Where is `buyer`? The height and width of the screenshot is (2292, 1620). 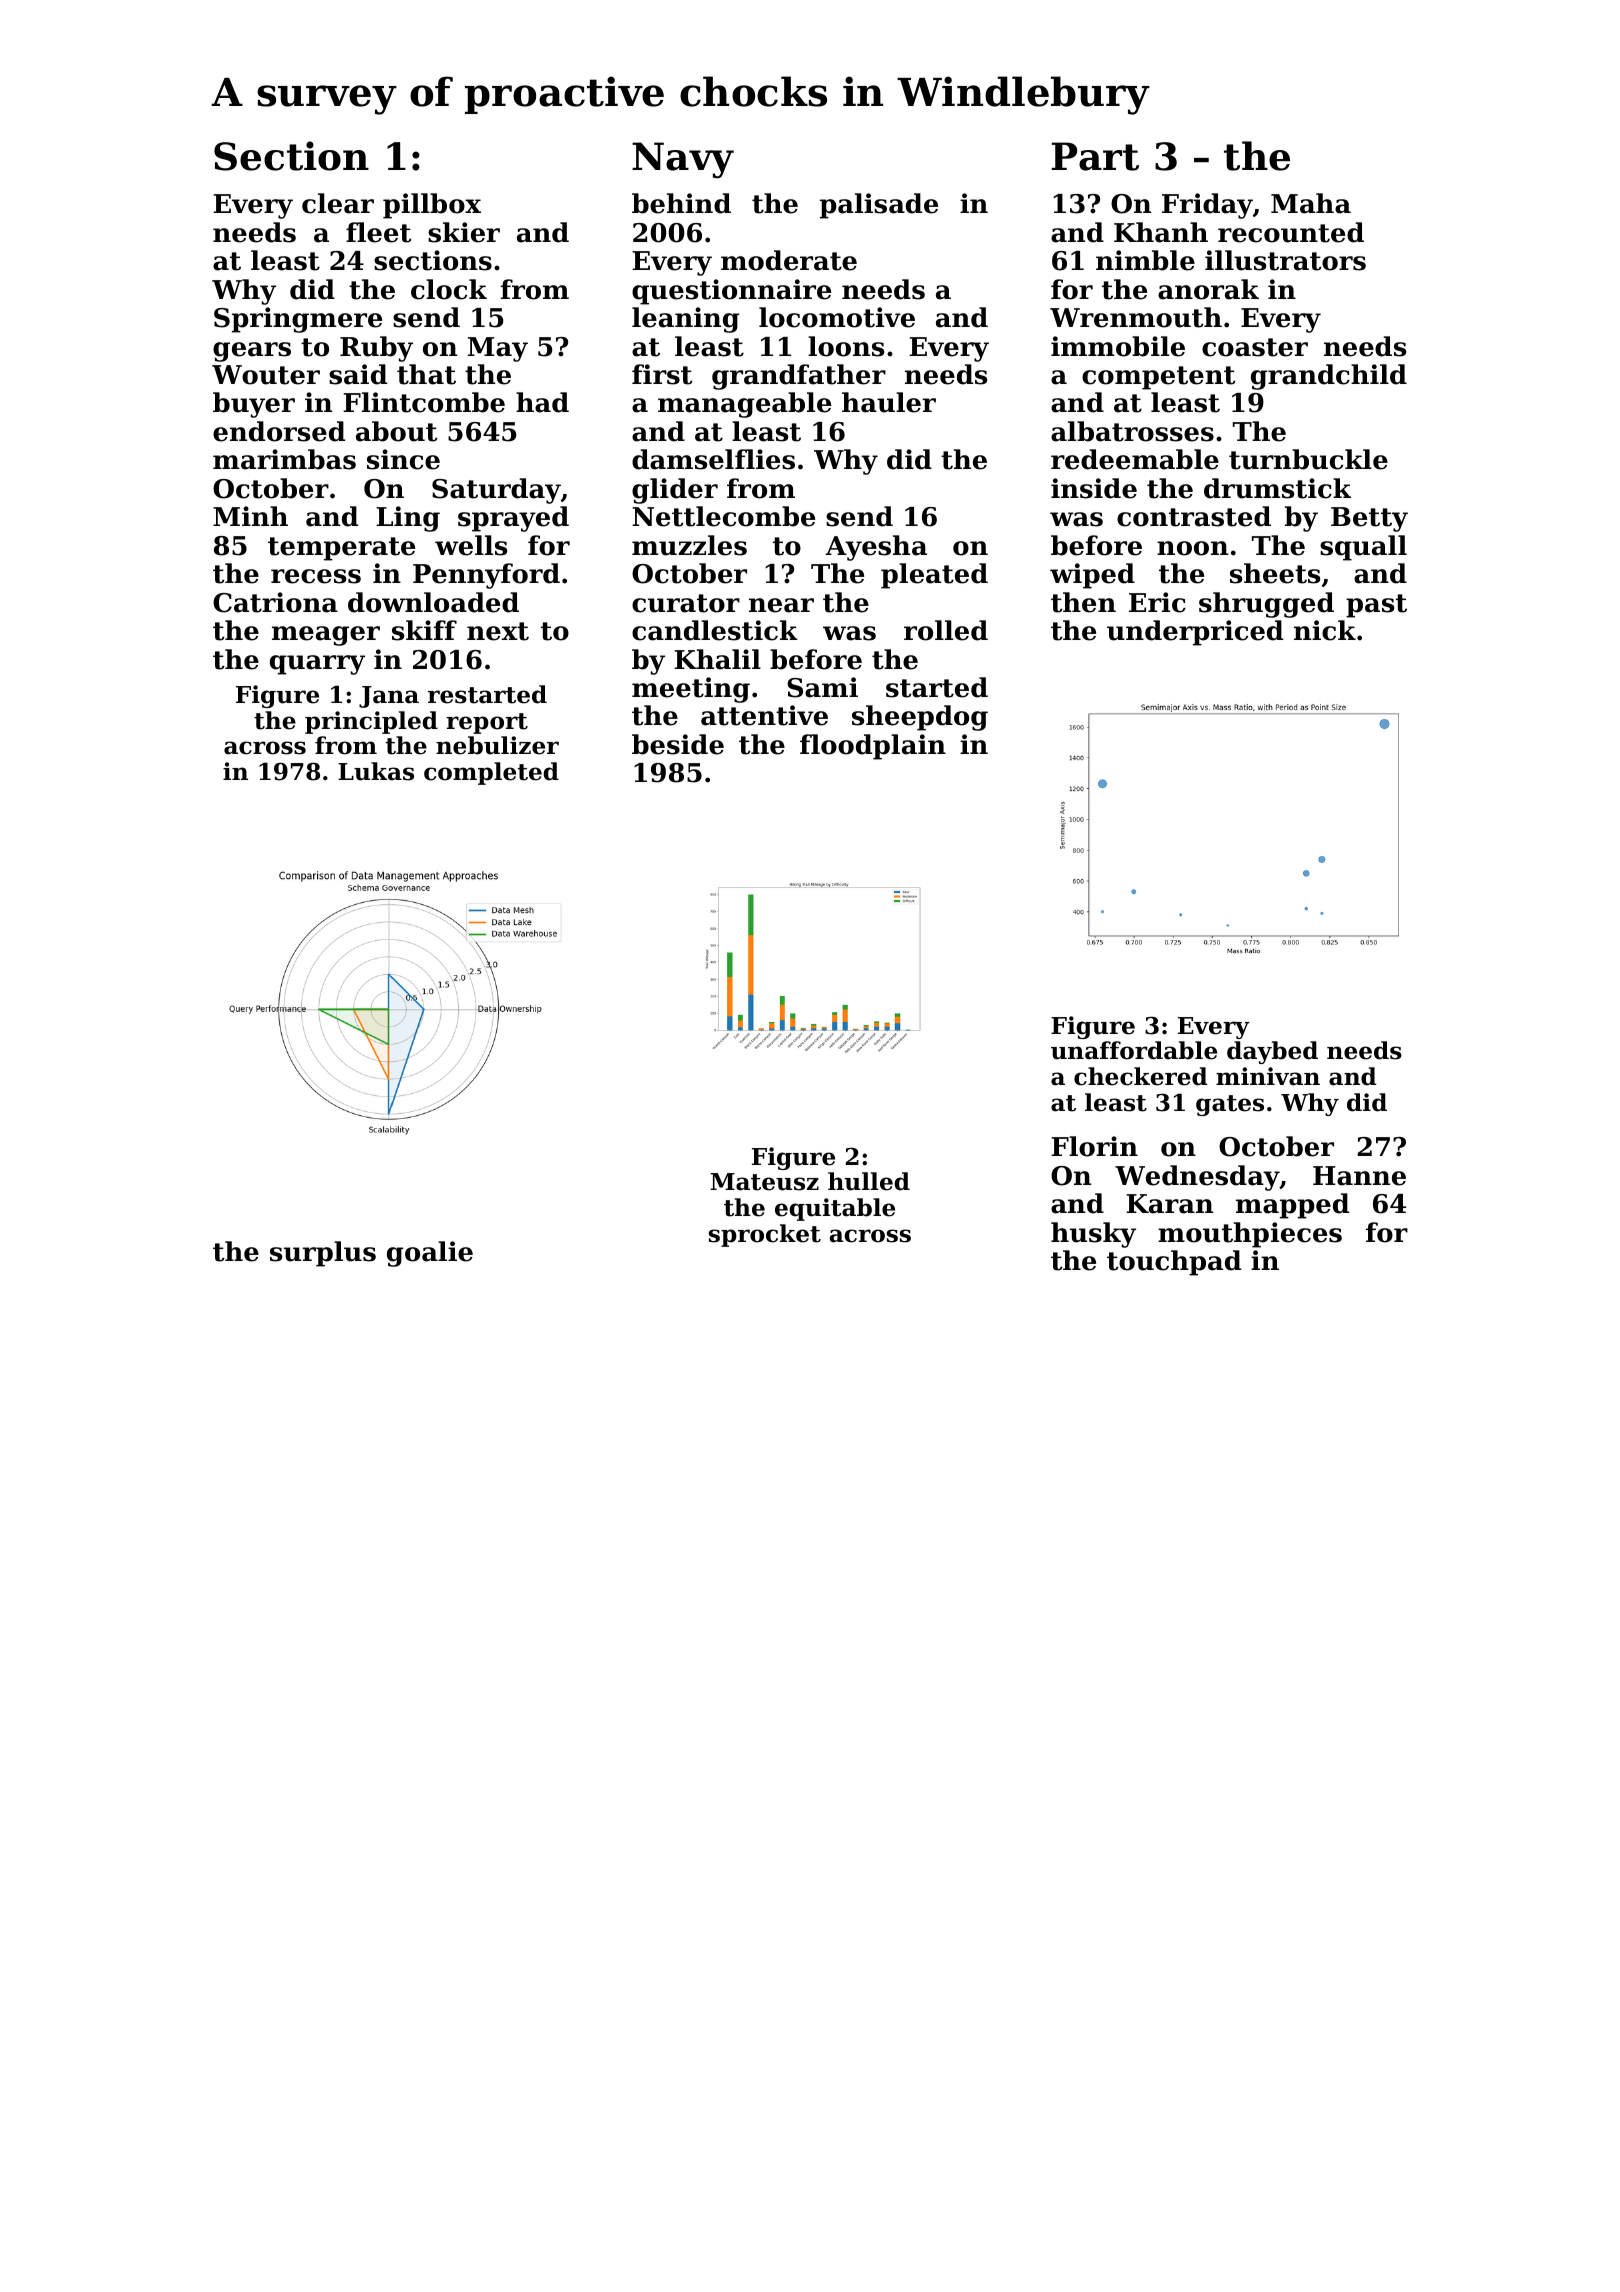 buyer is located at coordinates (254, 405).
